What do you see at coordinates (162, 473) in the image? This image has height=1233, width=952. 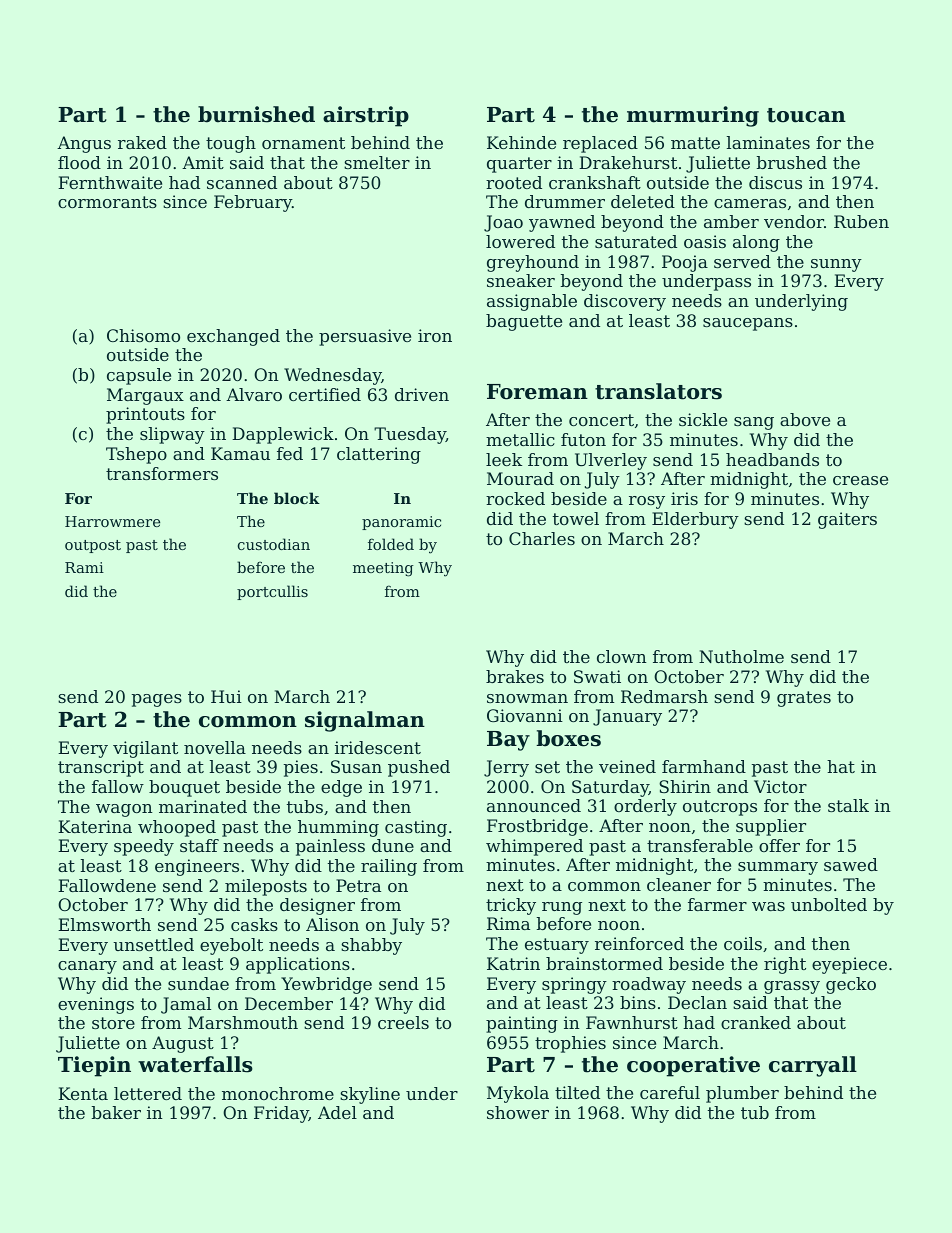 I see `transformers` at bounding box center [162, 473].
